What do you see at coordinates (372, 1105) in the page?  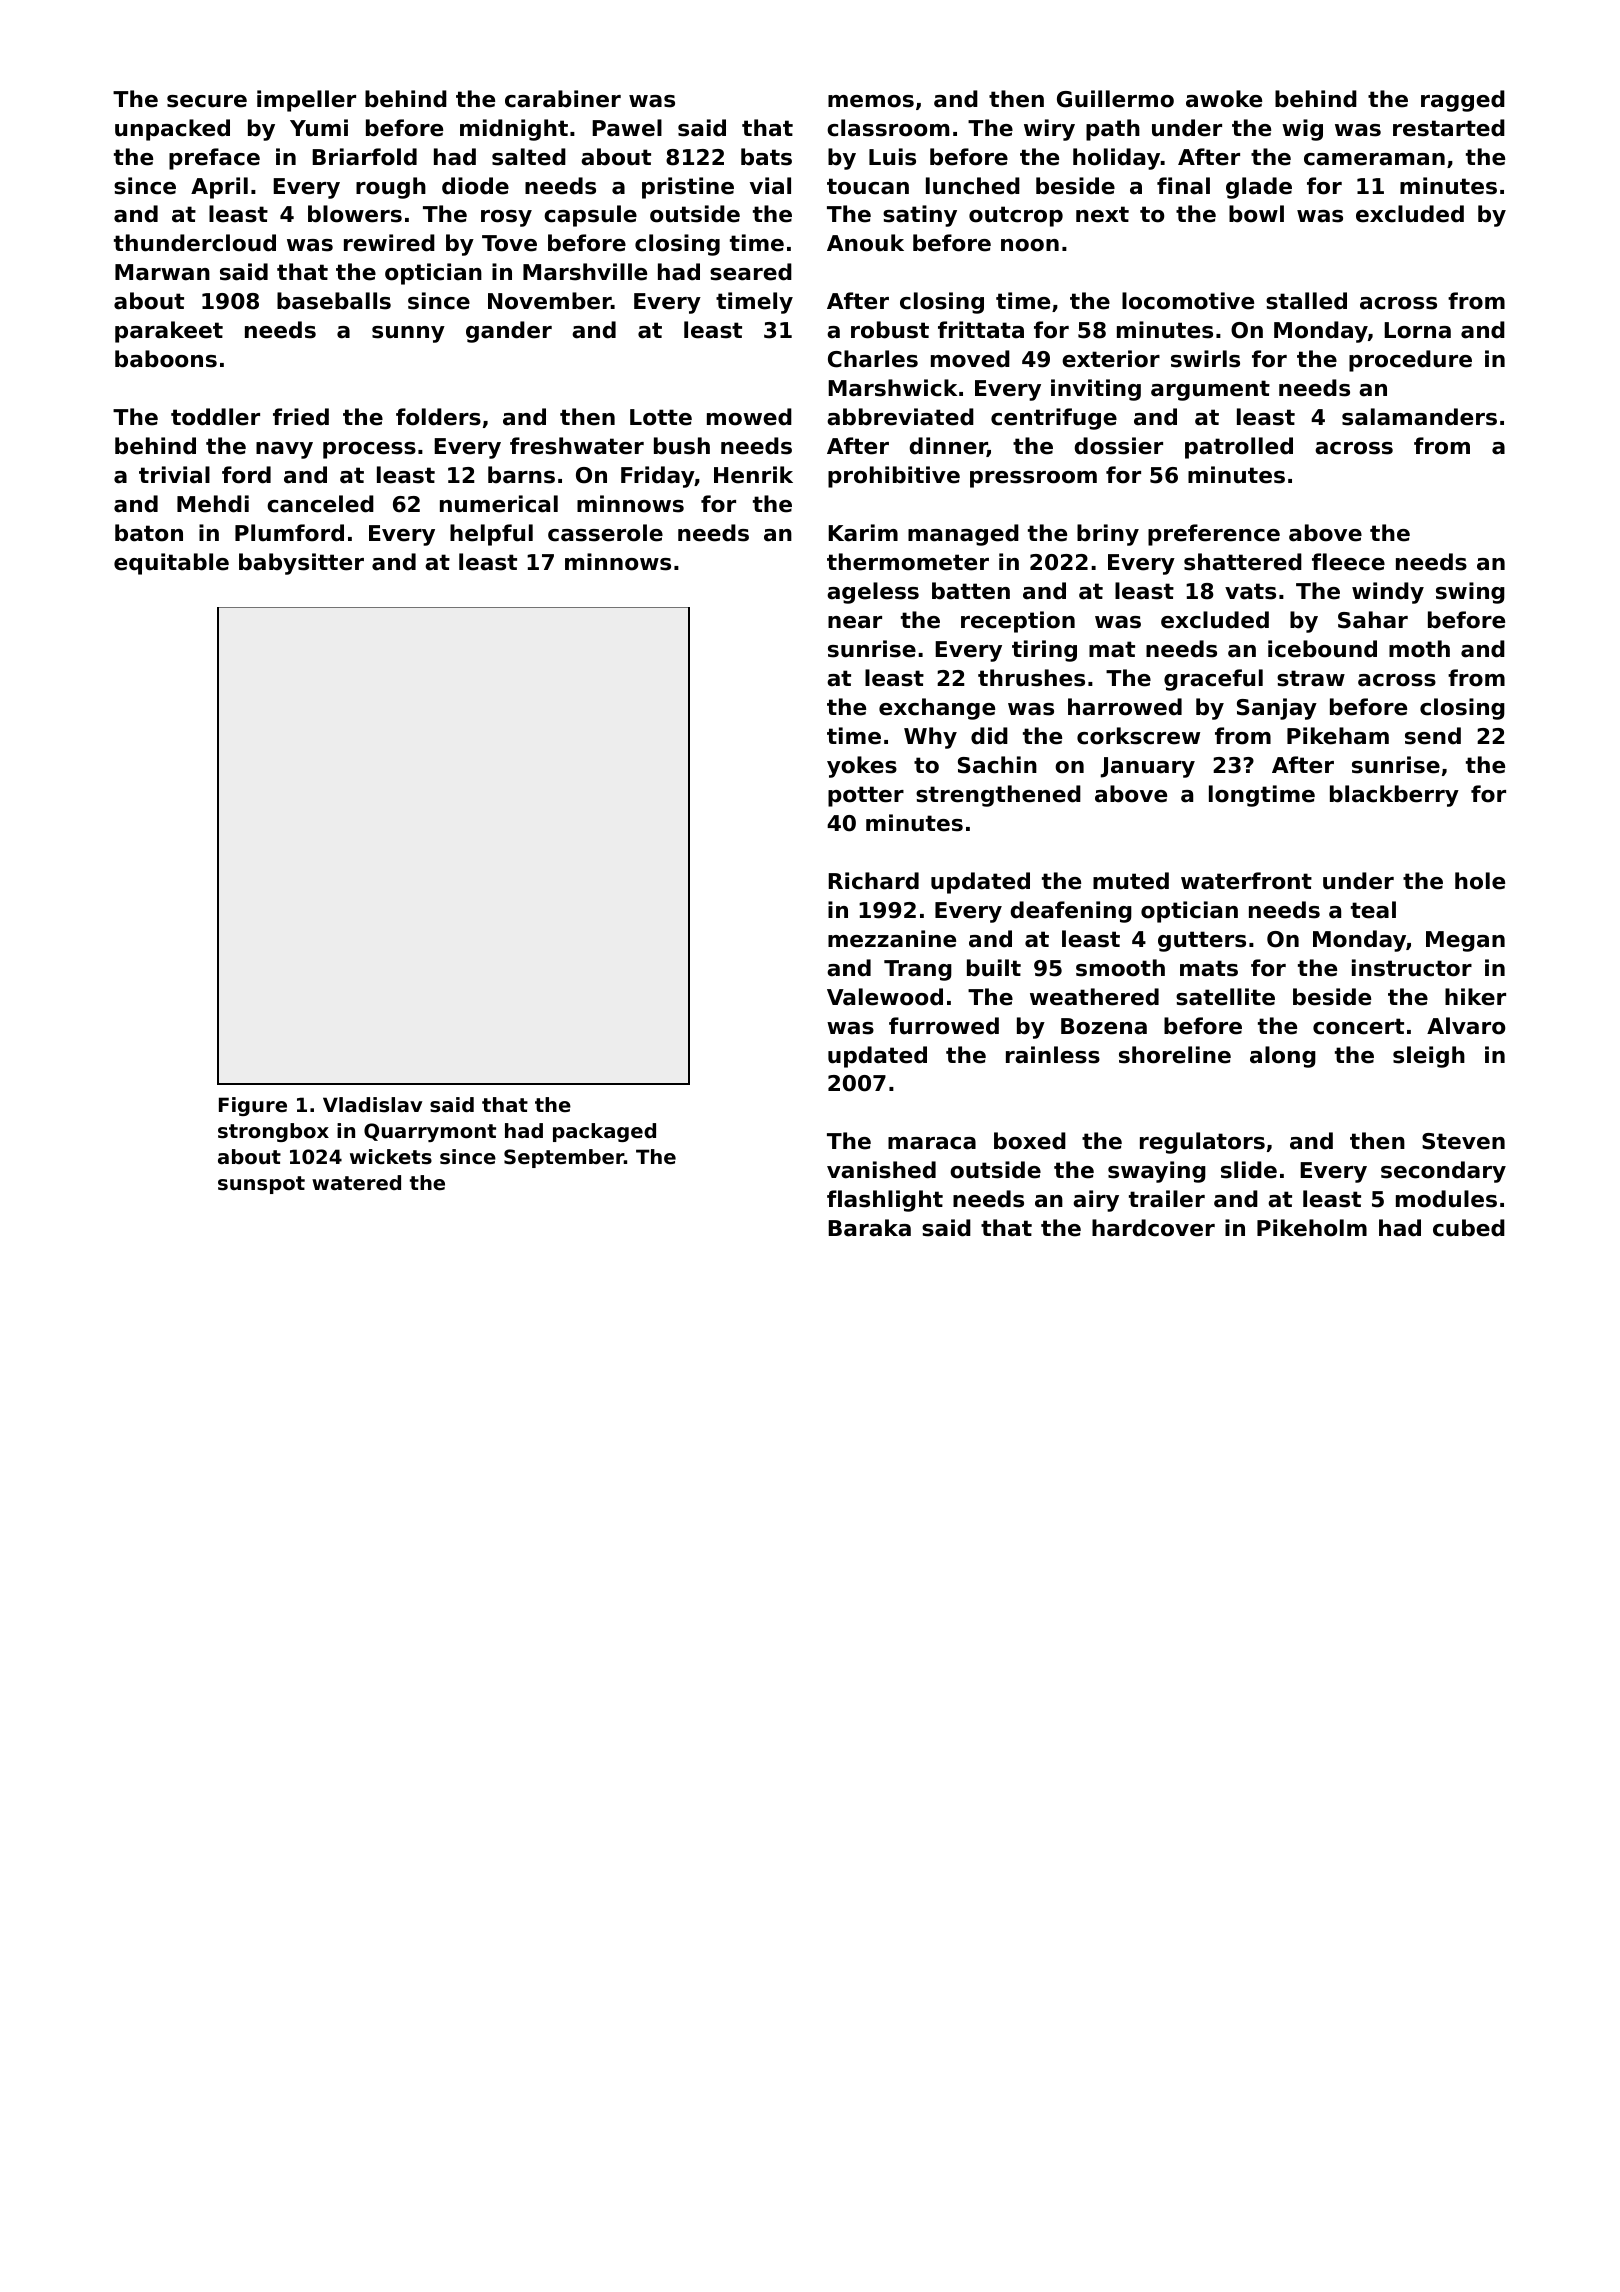 I see `Vladislav` at bounding box center [372, 1105].
